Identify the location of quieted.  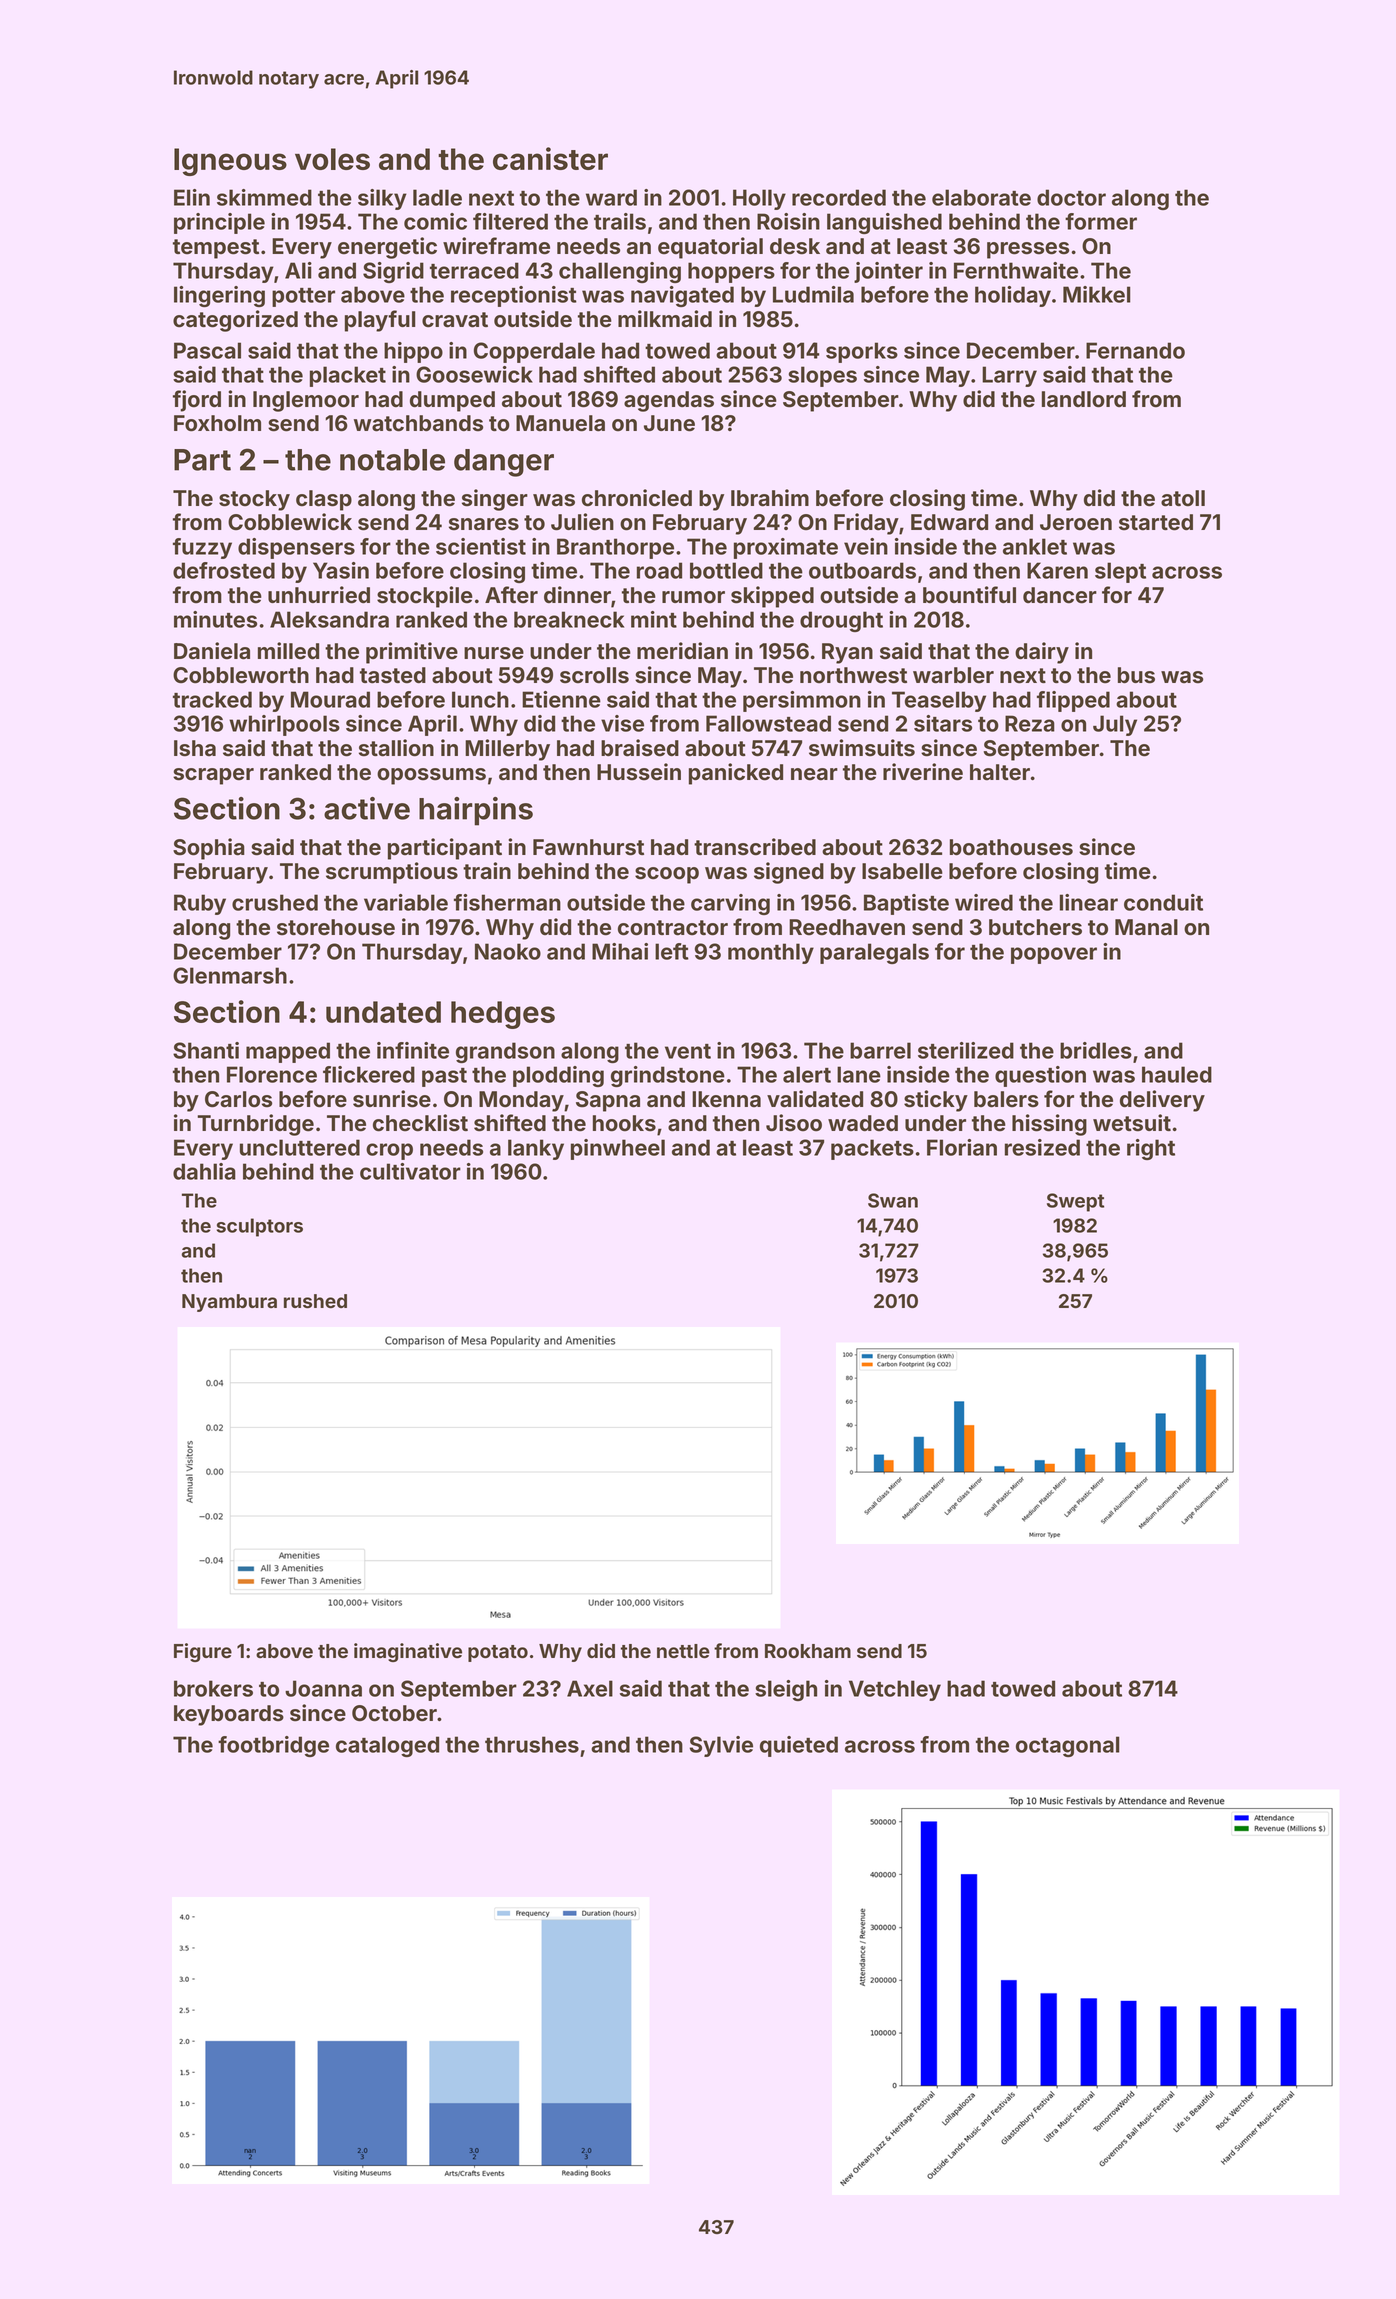
(799, 1746).
